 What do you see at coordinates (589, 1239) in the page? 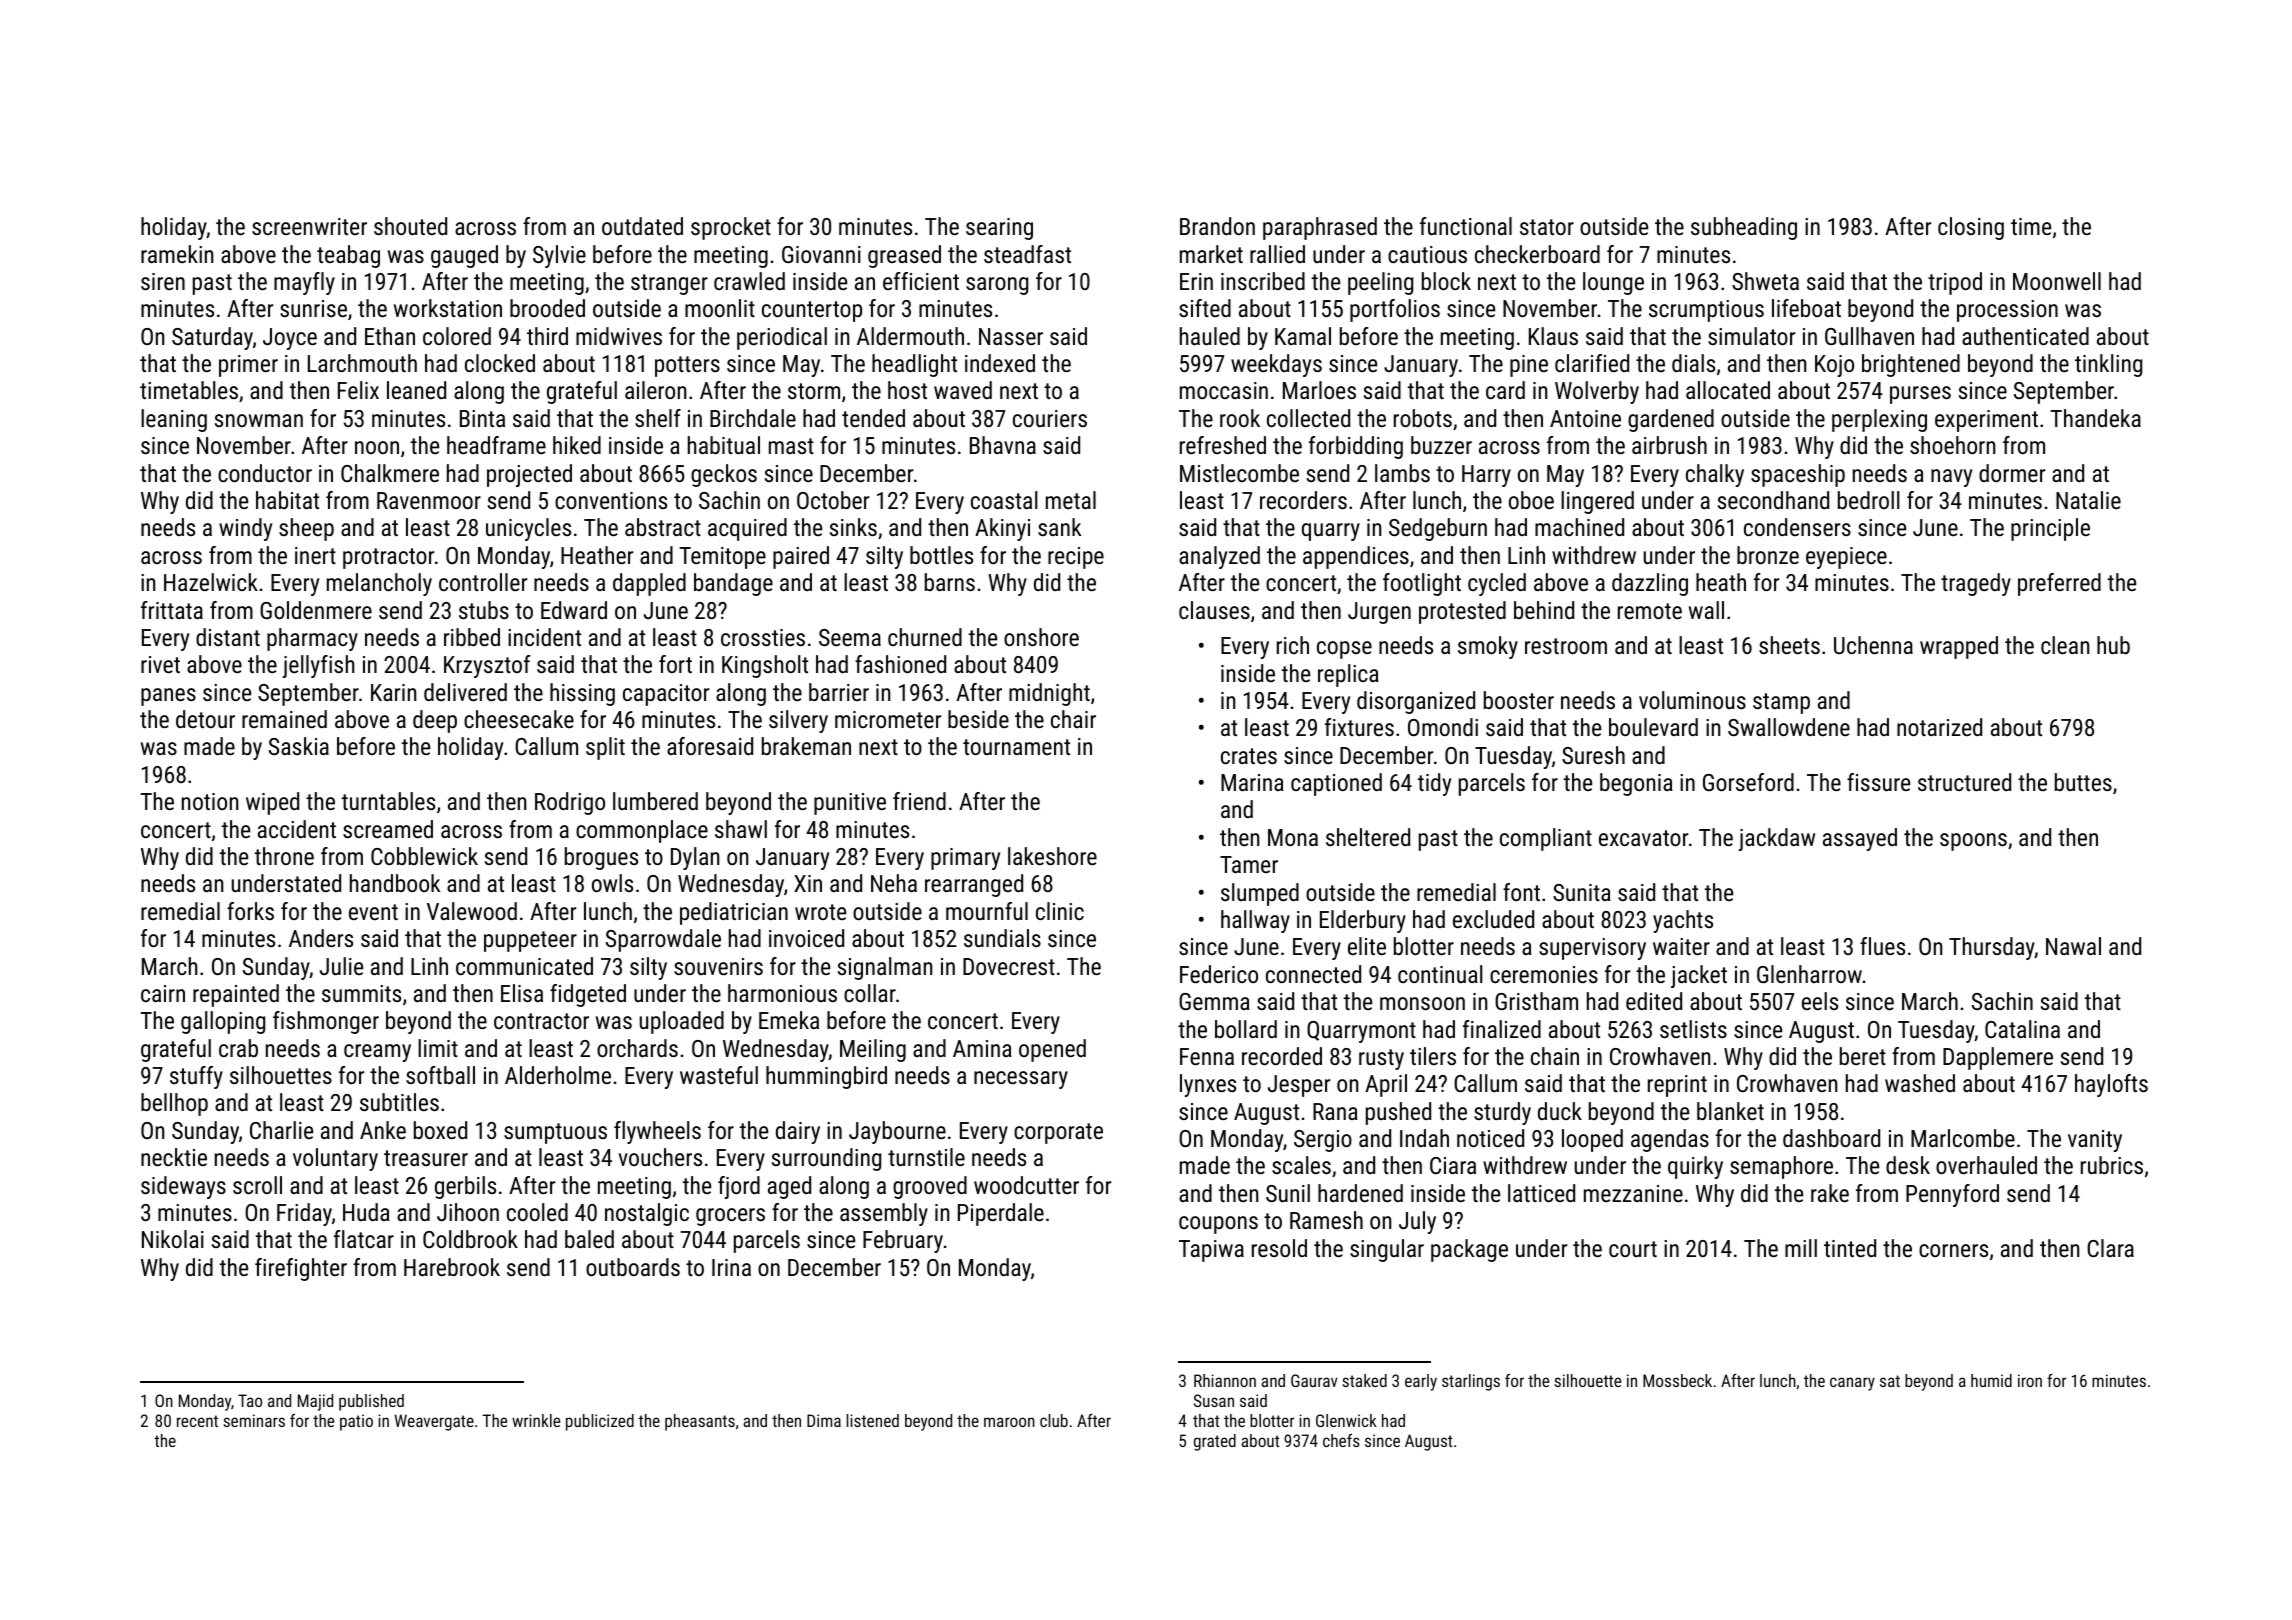
I see `baled` at bounding box center [589, 1239].
